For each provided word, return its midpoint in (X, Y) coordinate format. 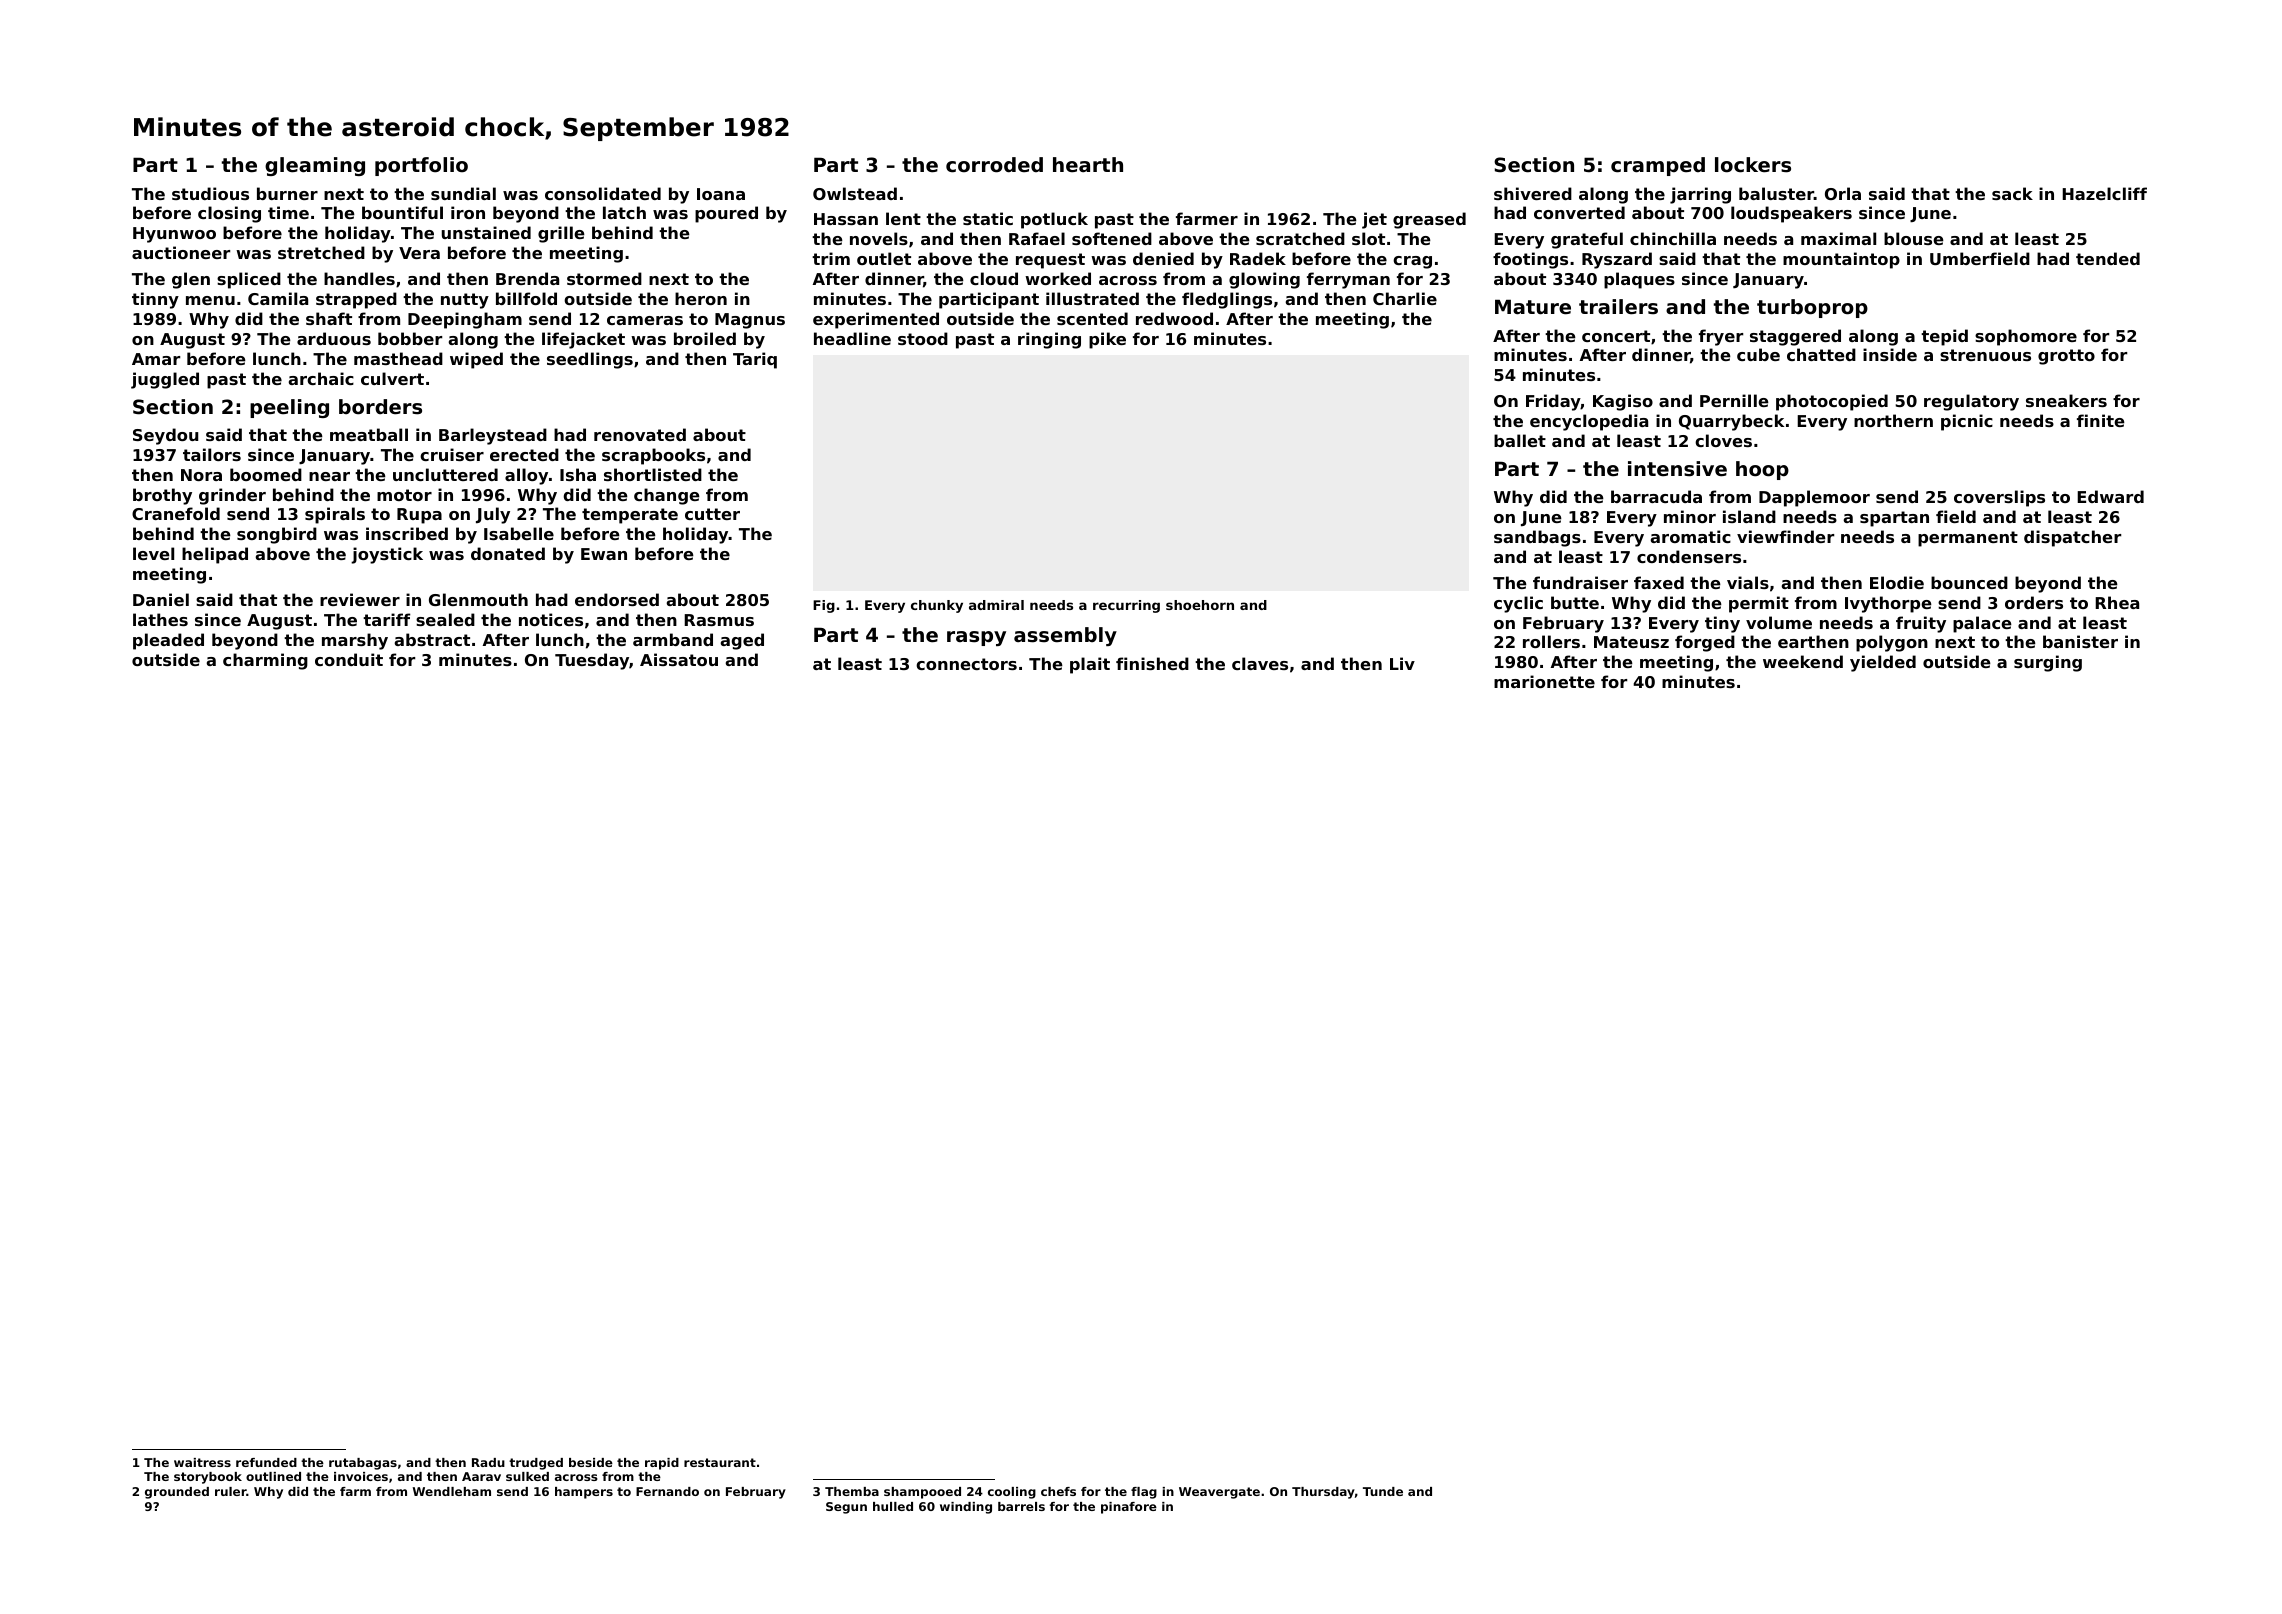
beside (591, 1462)
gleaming (315, 166)
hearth (1088, 165)
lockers (1753, 165)
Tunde (1383, 1491)
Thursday (1323, 1493)
